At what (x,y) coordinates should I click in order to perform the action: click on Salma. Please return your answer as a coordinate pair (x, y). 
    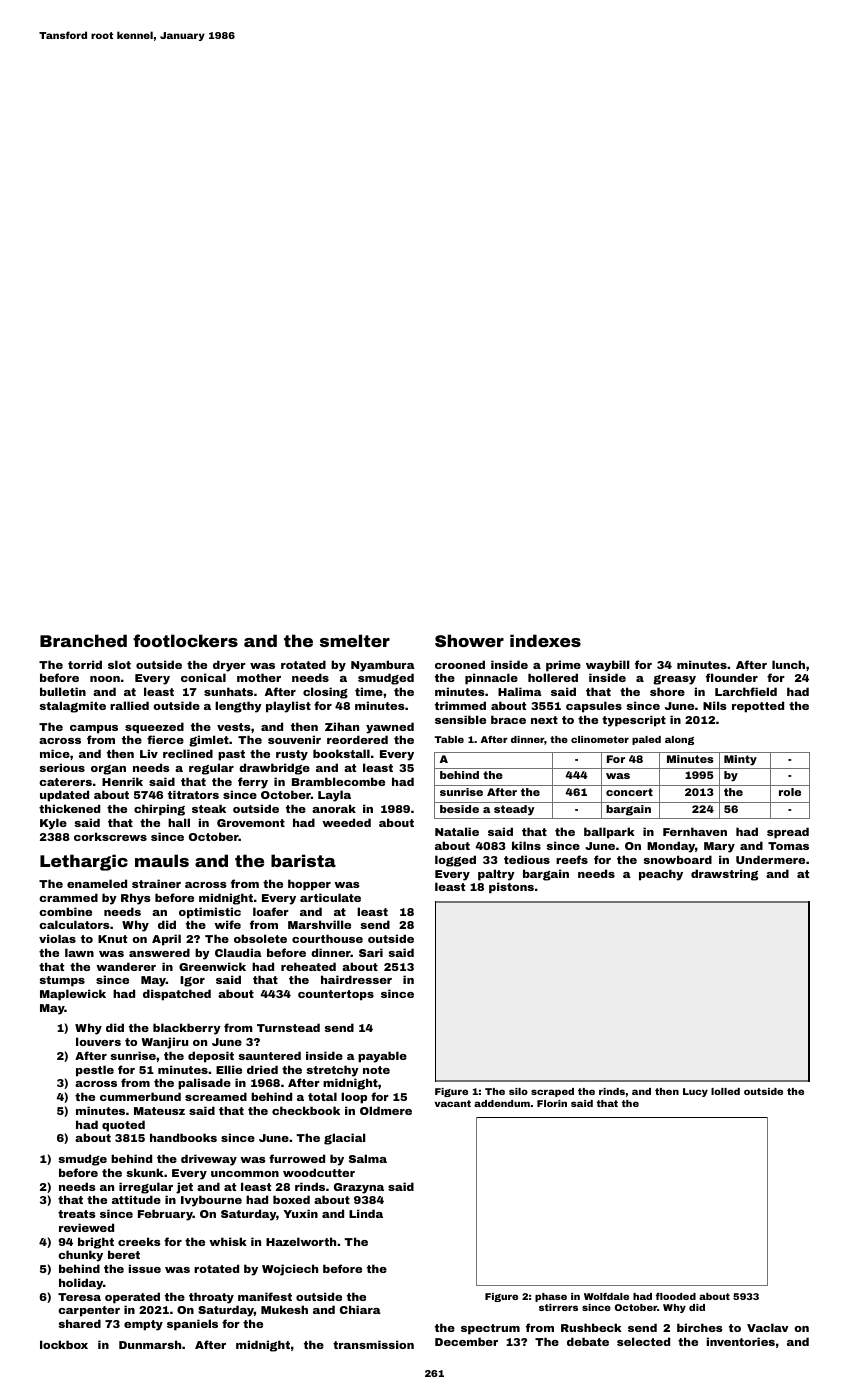
    Looking at the image, I should click on (368, 1158).
